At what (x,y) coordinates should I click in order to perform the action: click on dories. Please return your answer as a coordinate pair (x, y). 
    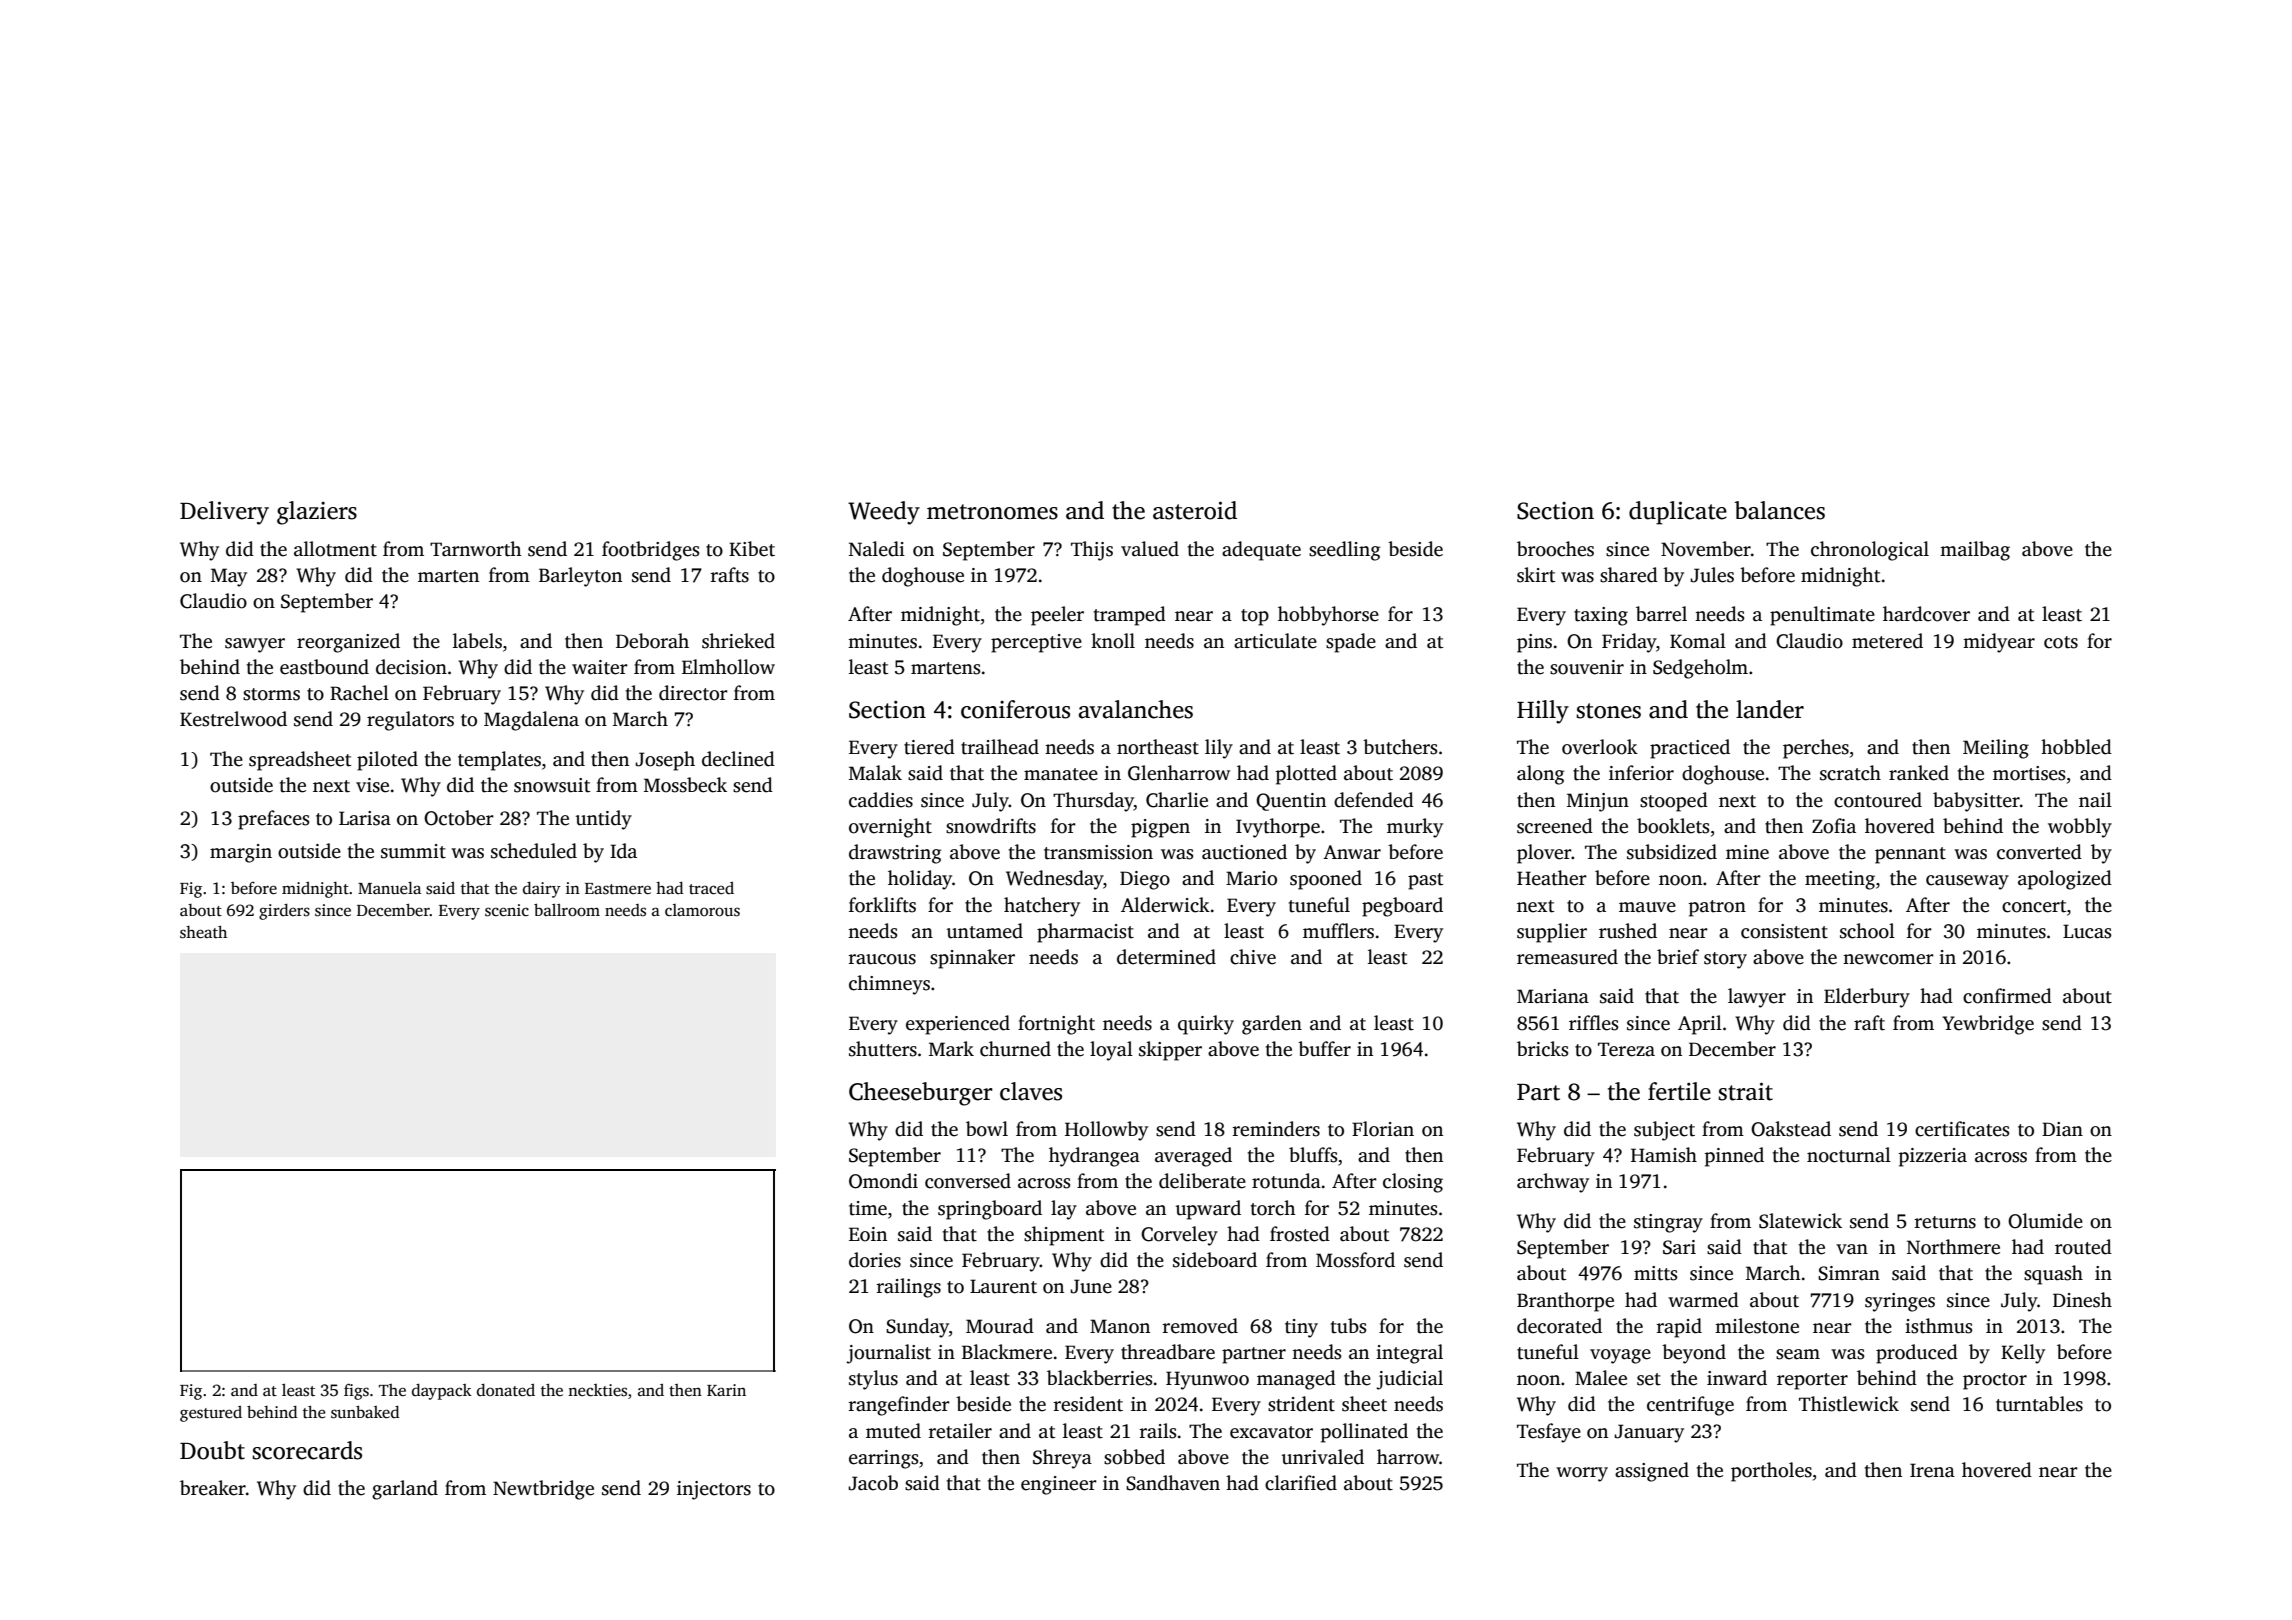
    Looking at the image, I should click on (875, 1260).
